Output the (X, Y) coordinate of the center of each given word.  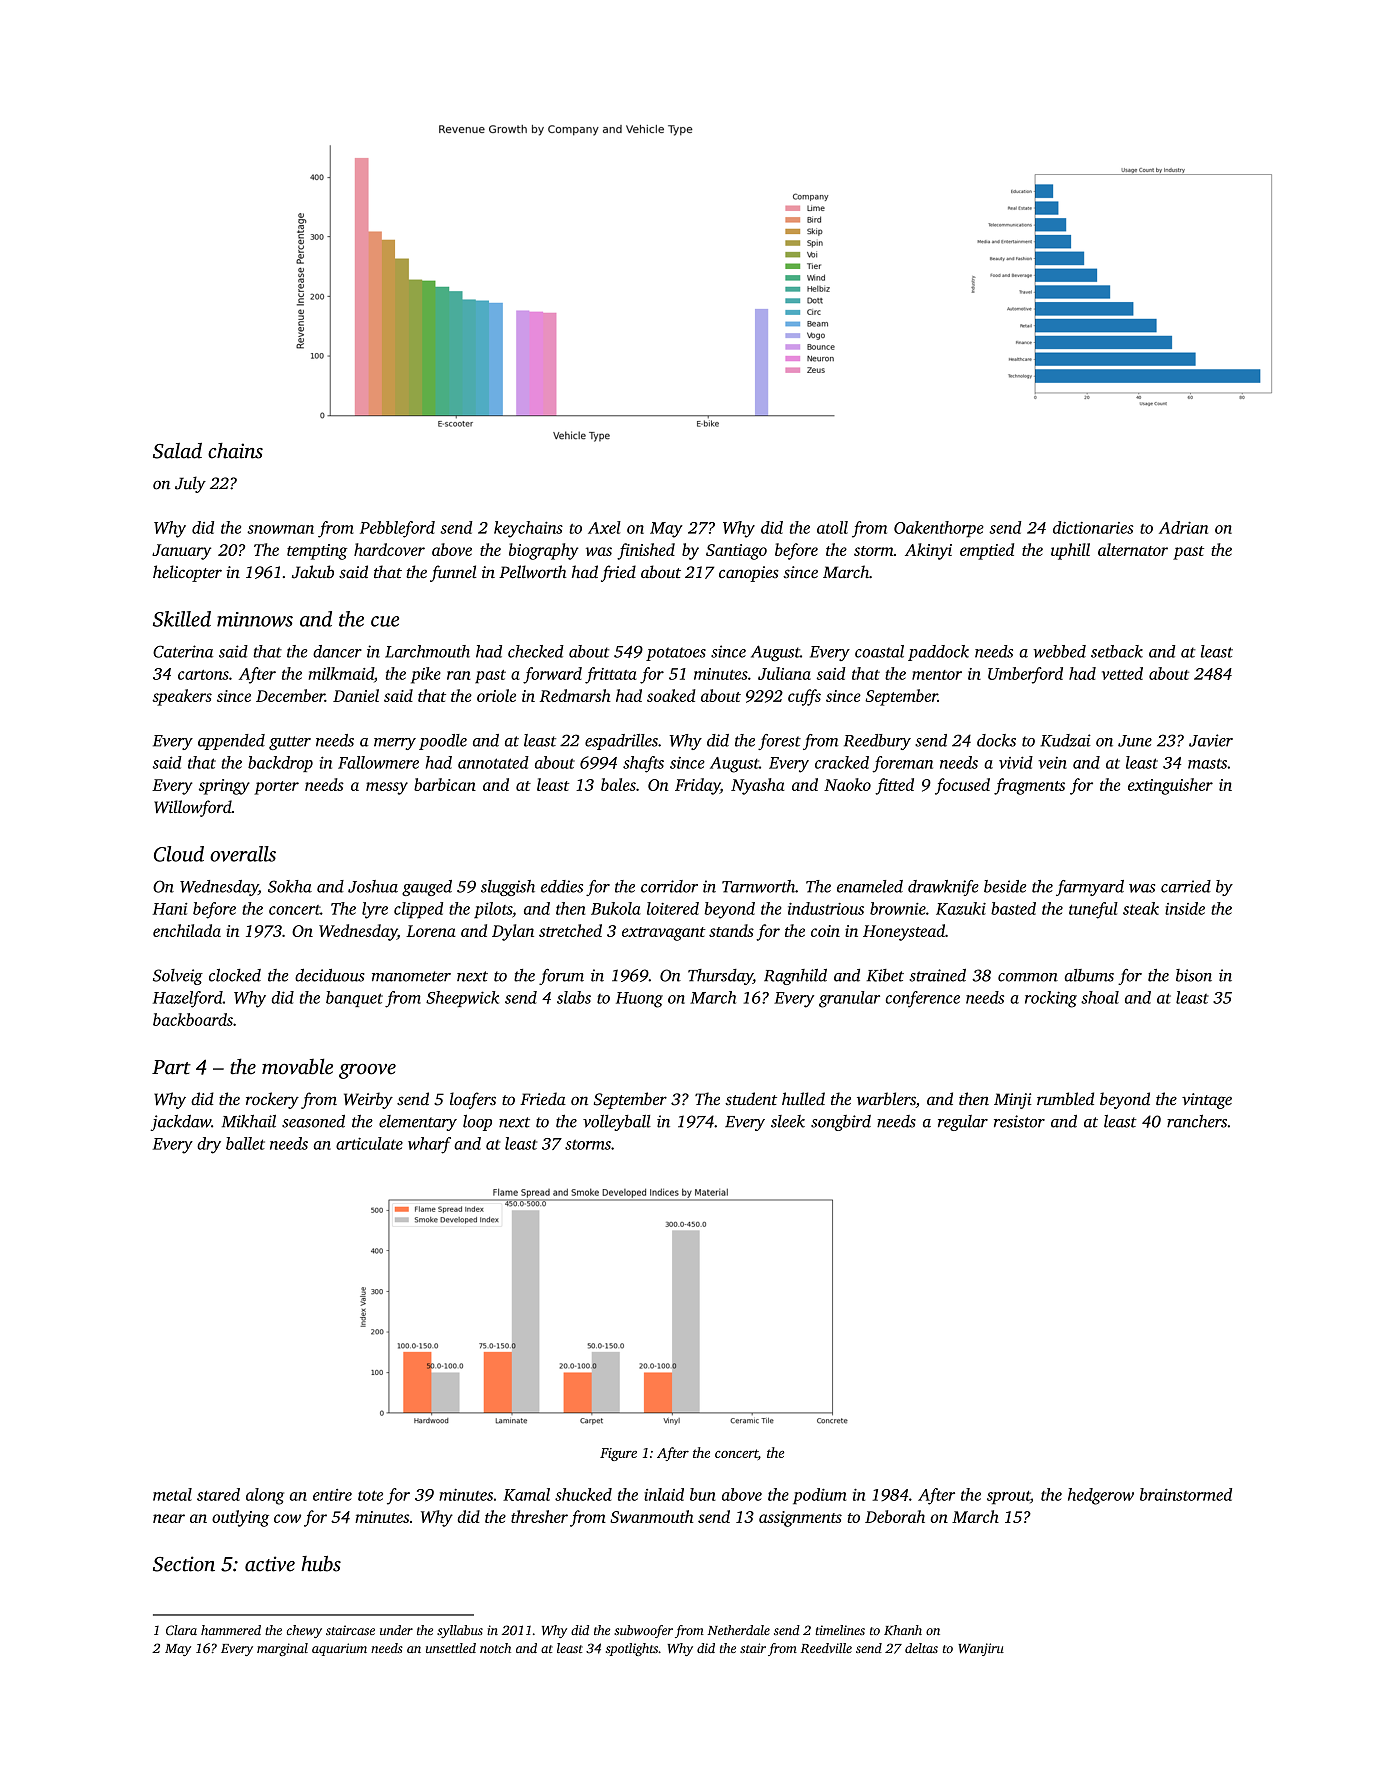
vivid (1016, 762)
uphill (1070, 551)
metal (172, 1494)
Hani (170, 909)
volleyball (617, 1123)
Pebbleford (397, 529)
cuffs (804, 697)
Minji (1013, 1101)
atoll (832, 527)
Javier (1211, 740)
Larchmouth (427, 651)
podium (819, 1496)
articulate (369, 1143)
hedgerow (1101, 1496)
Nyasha (758, 786)
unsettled (451, 1648)
